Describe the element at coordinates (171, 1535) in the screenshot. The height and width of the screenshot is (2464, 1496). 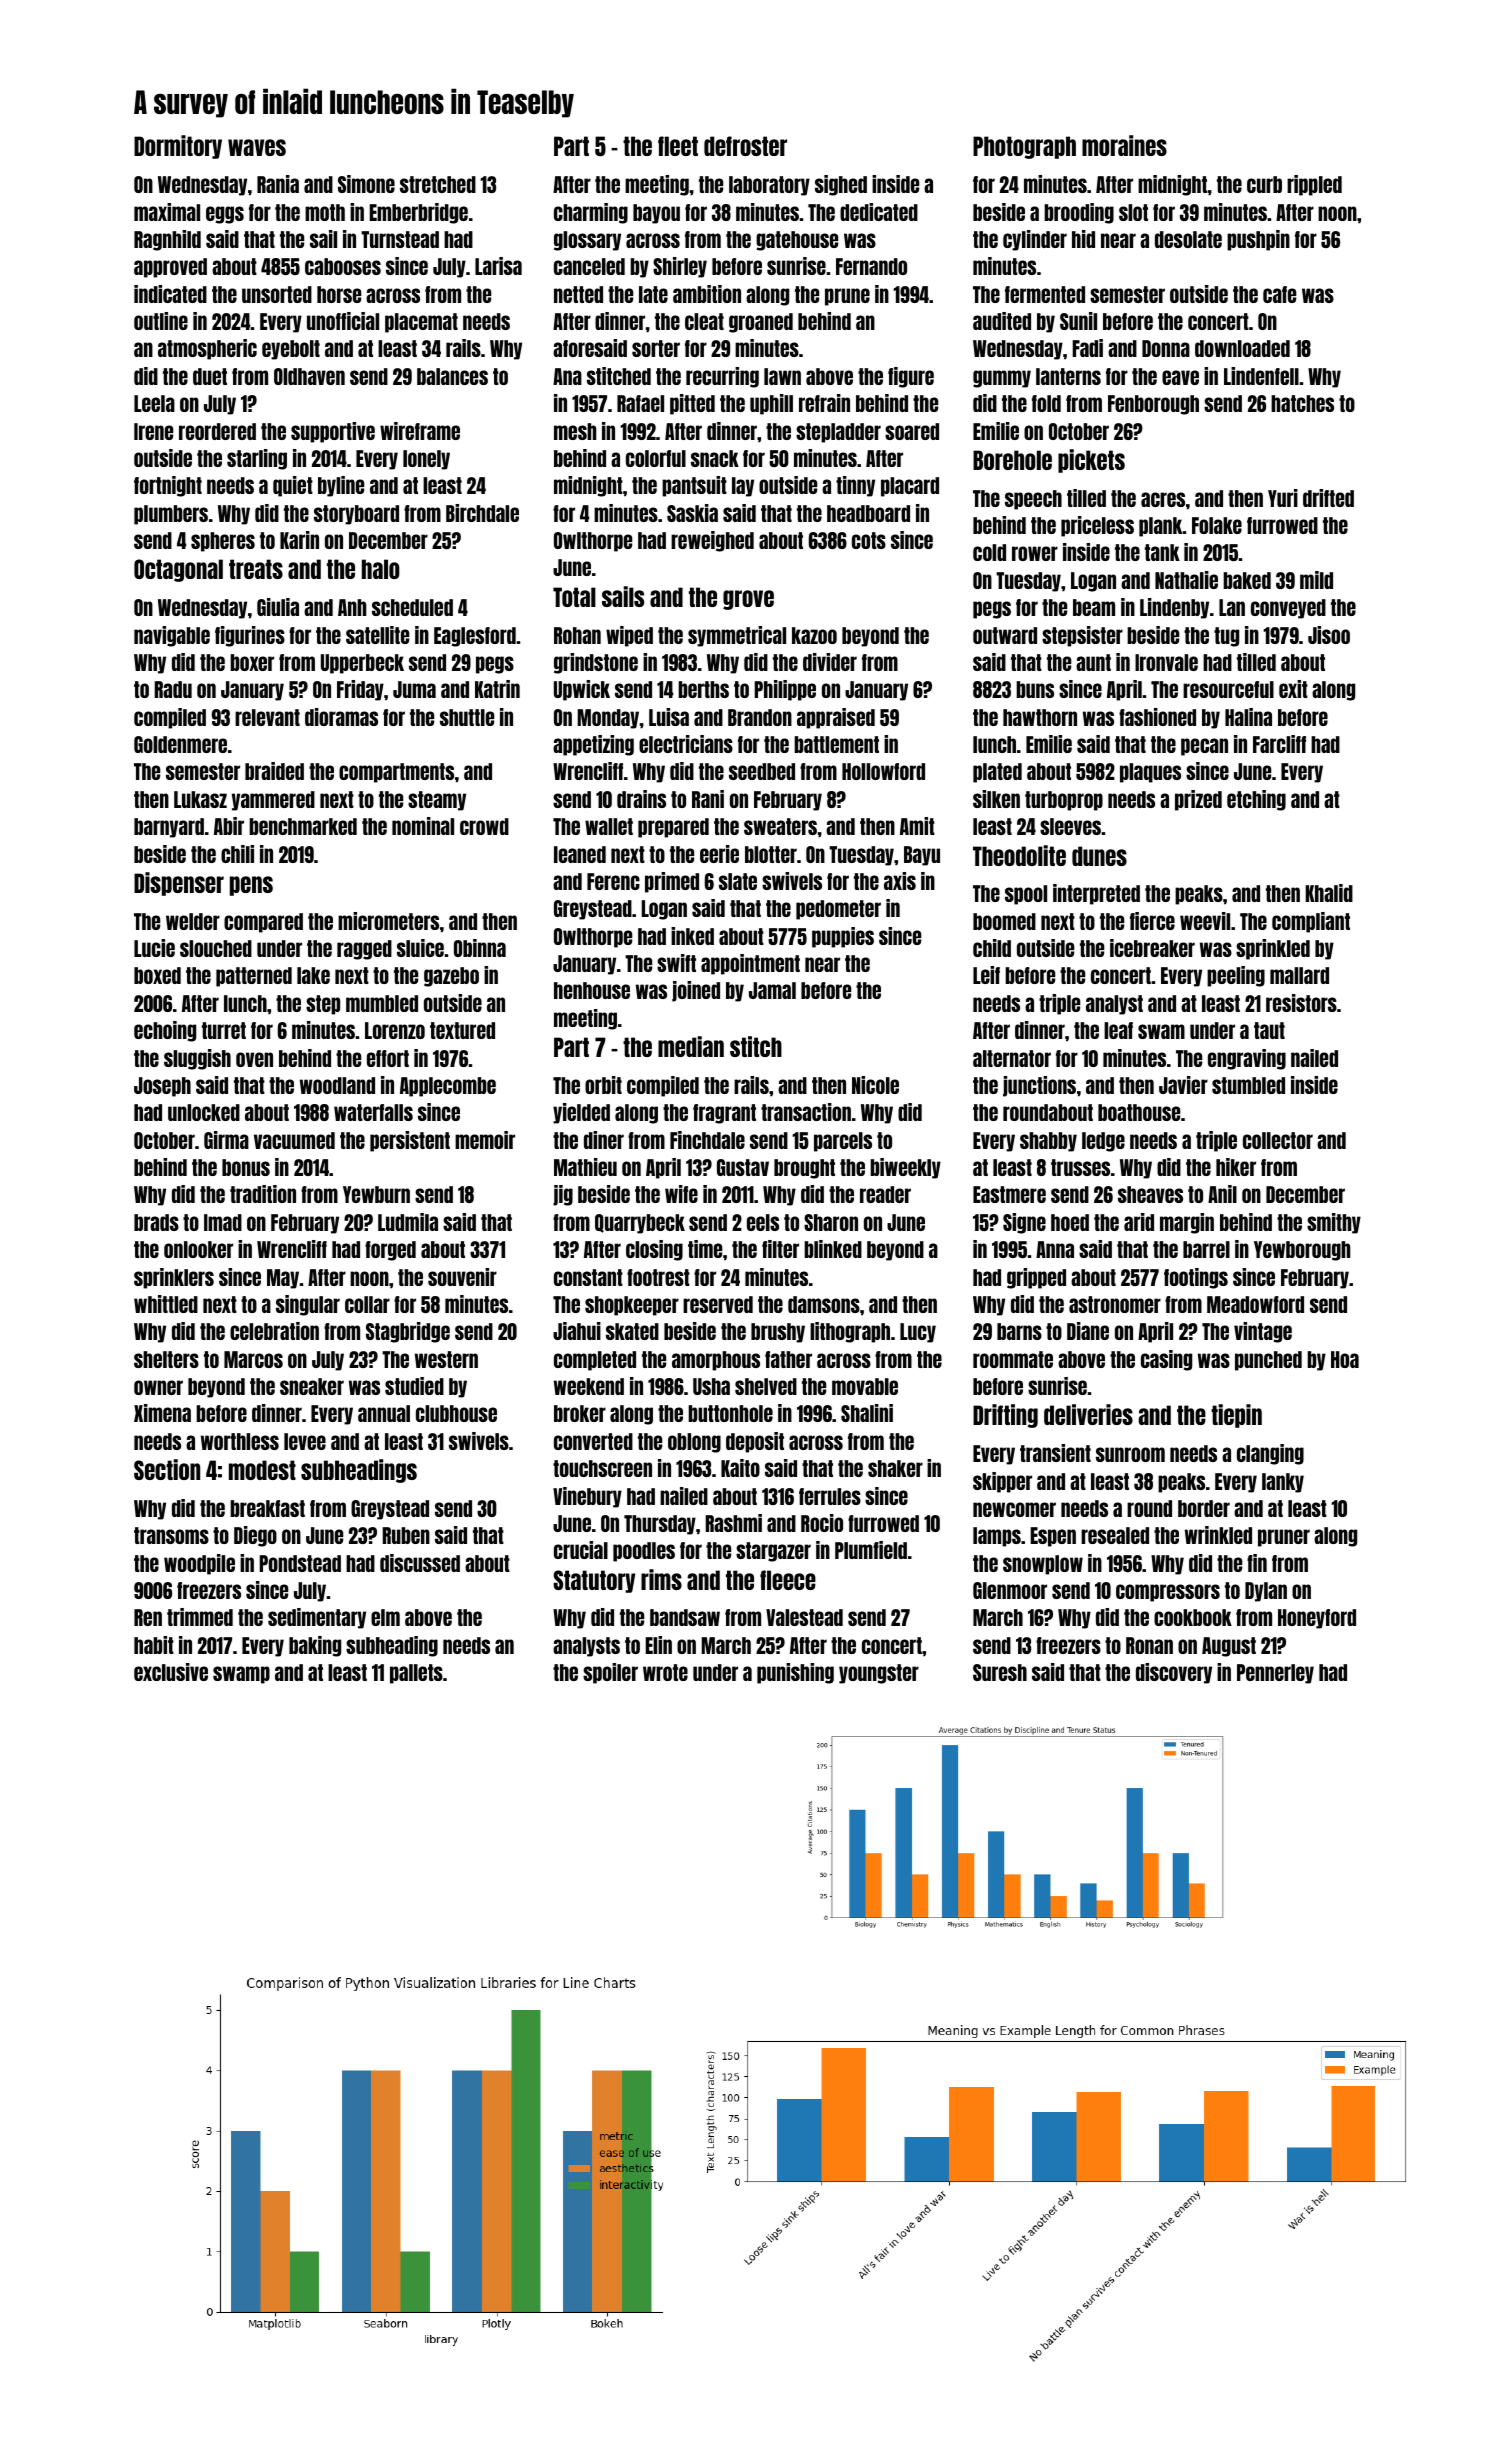
I see `transoms` at that location.
